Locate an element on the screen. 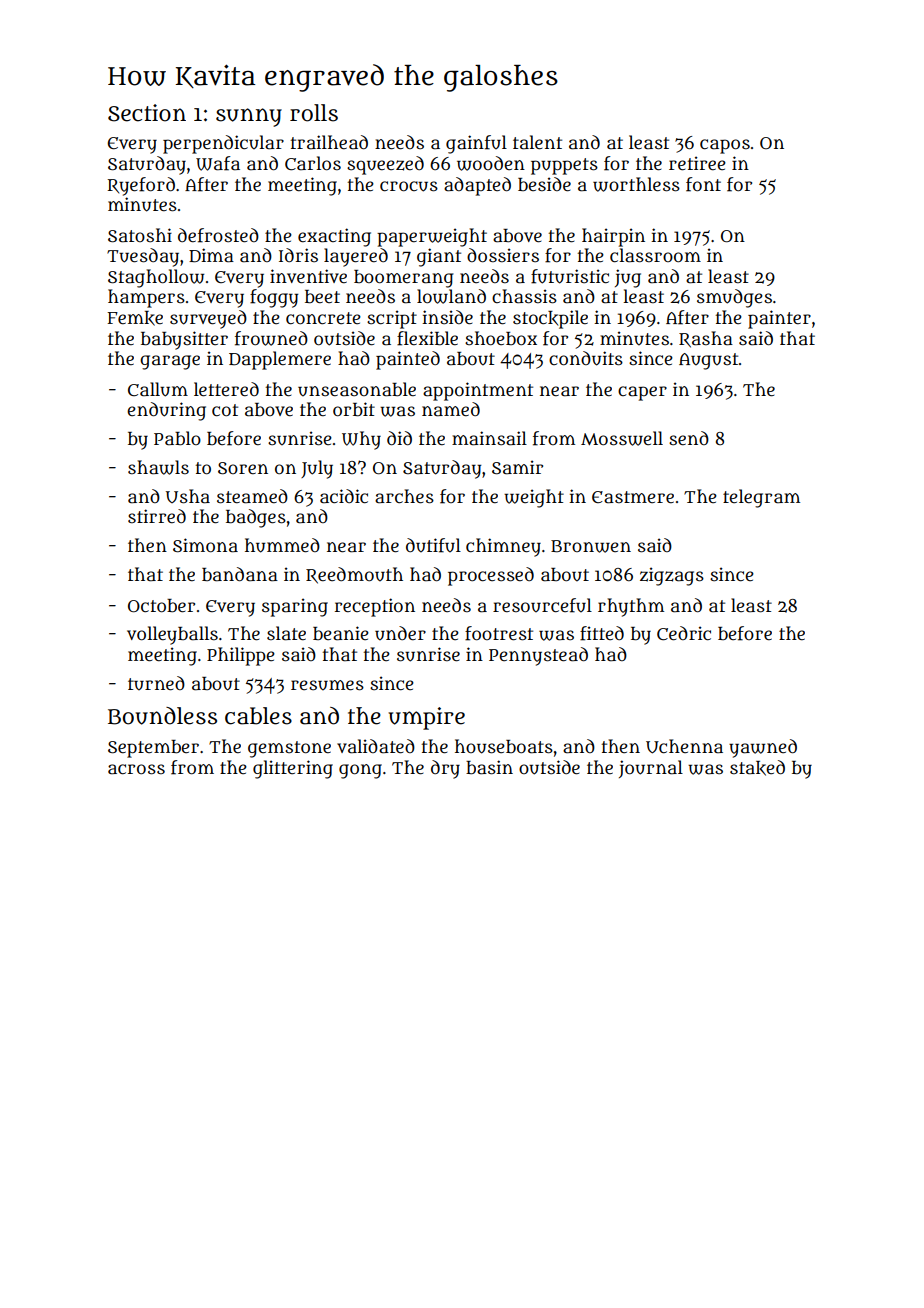 Image resolution: width=924 pixels, height=1308 pixels. telegram is located at coordinates (761, 498).
